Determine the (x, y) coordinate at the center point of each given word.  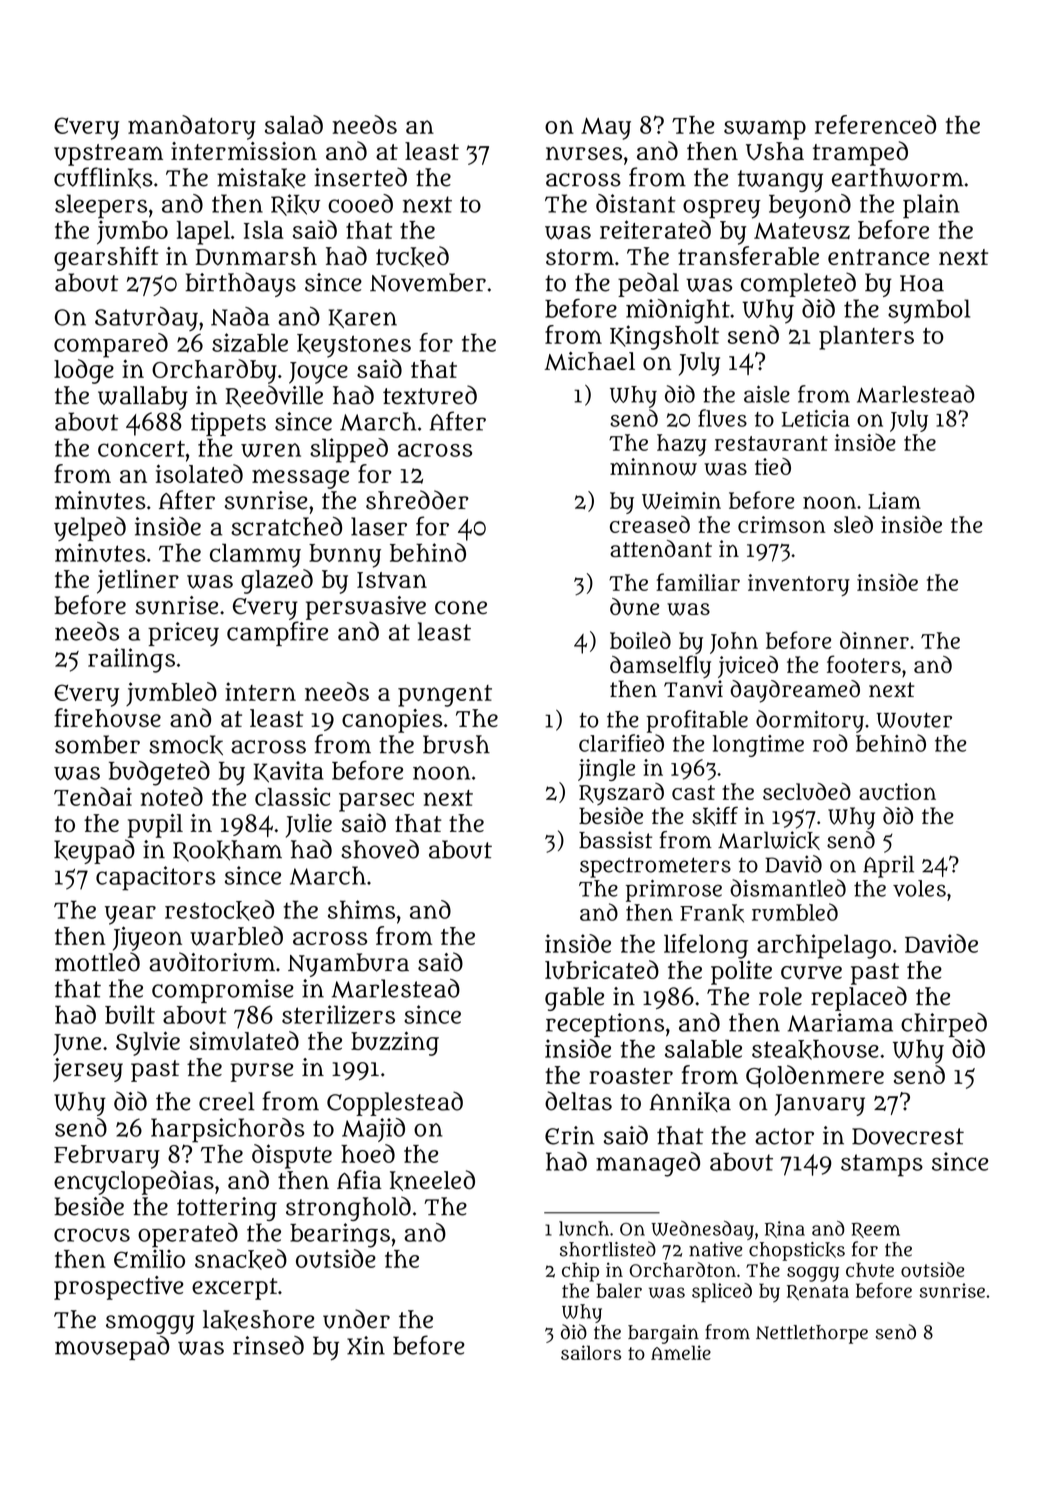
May (606, 128)
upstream (108, 155)
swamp (765, 130)
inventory (799, 585)
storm (580, 257)
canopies (392, 721)
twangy (780, 181)
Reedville (274, 396)
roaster (631, 1076)
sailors (591, 1352)
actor (784, 1136)
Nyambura (348, 965)
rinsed (268, 1345)
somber (97, 744)
